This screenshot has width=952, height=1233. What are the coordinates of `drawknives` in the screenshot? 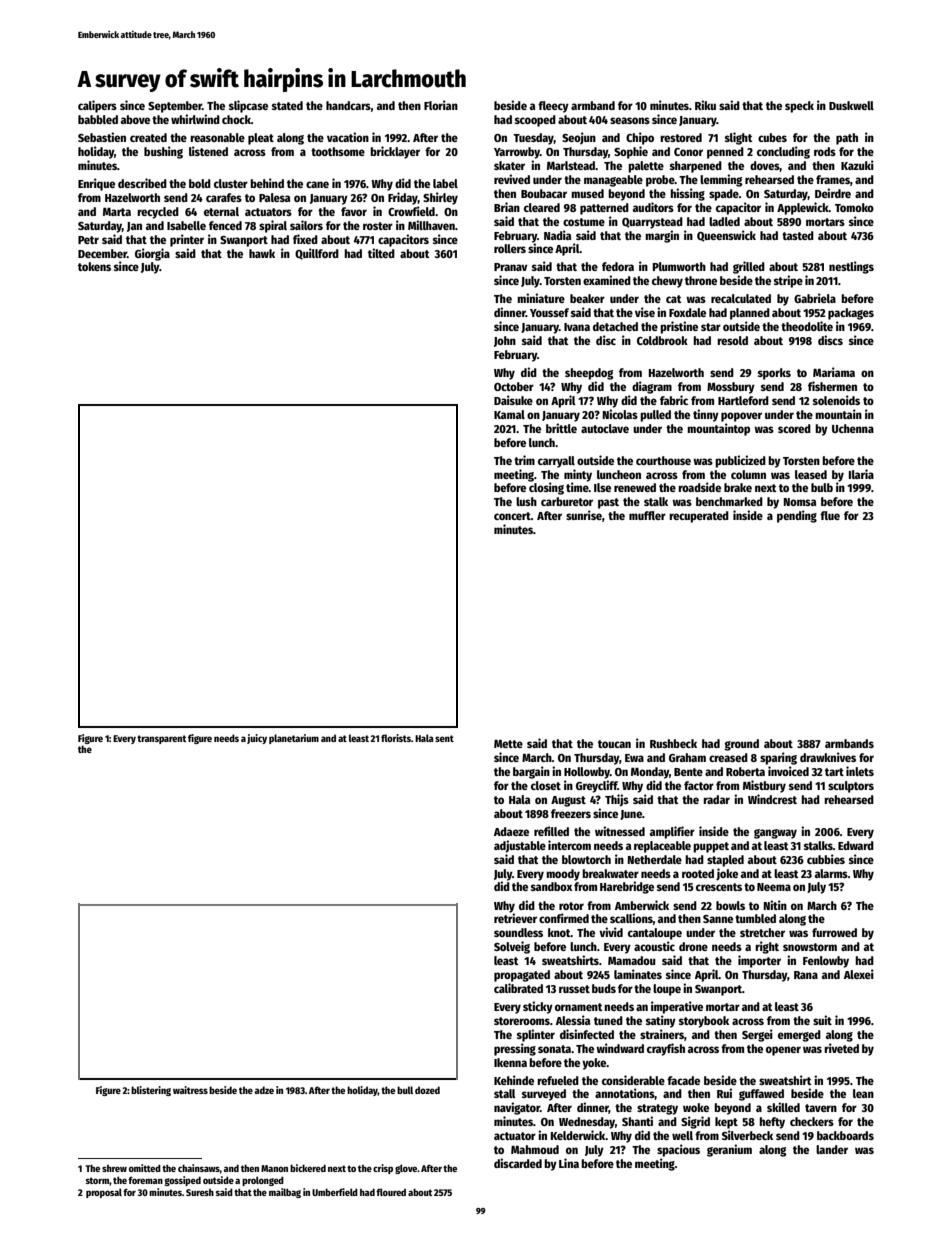 It's located at (828, 757).
